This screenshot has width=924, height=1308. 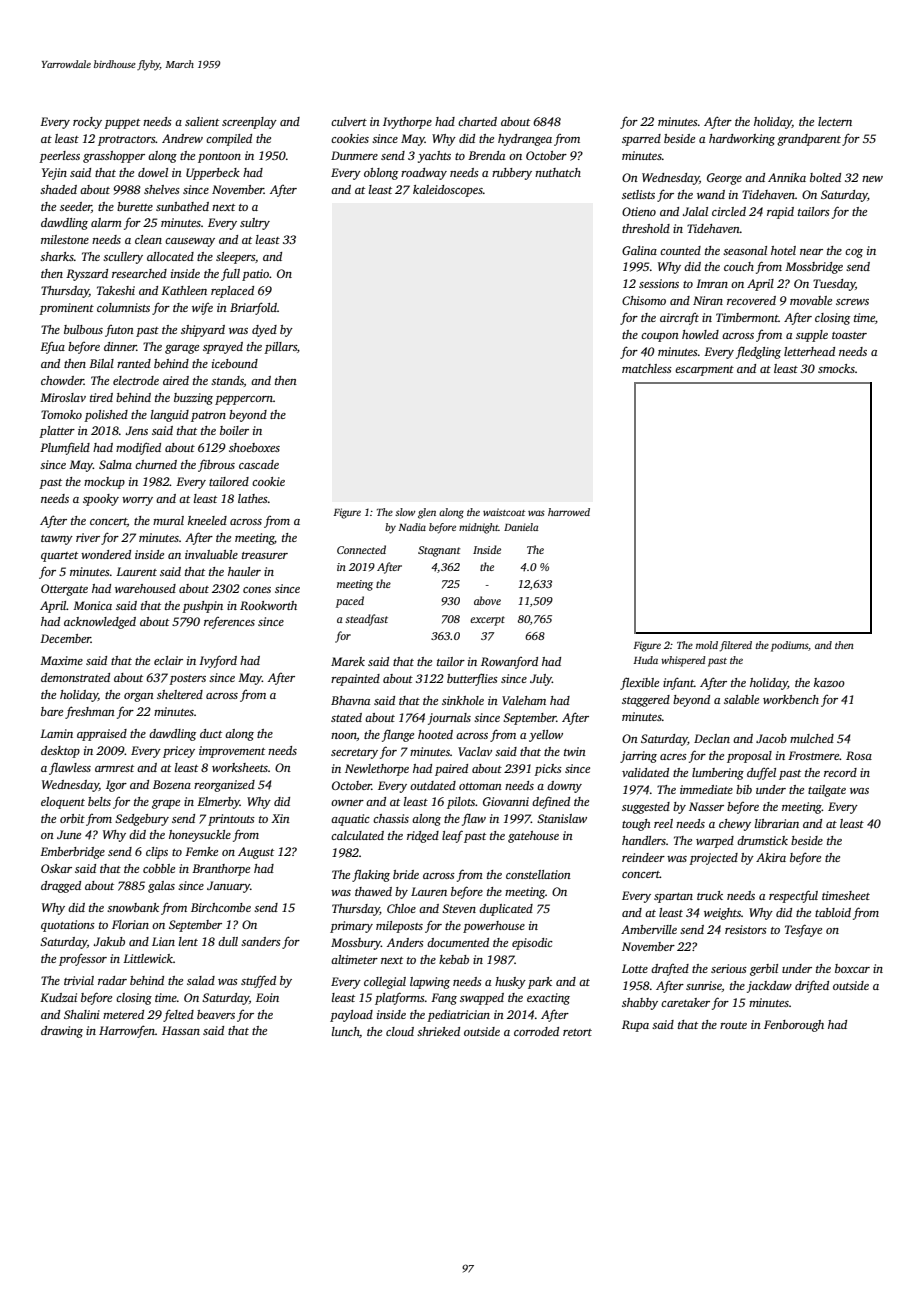 What do you see at coordinates (119, 331) in the screenshot?
I see `futon` at bounding box center [119, 331].
